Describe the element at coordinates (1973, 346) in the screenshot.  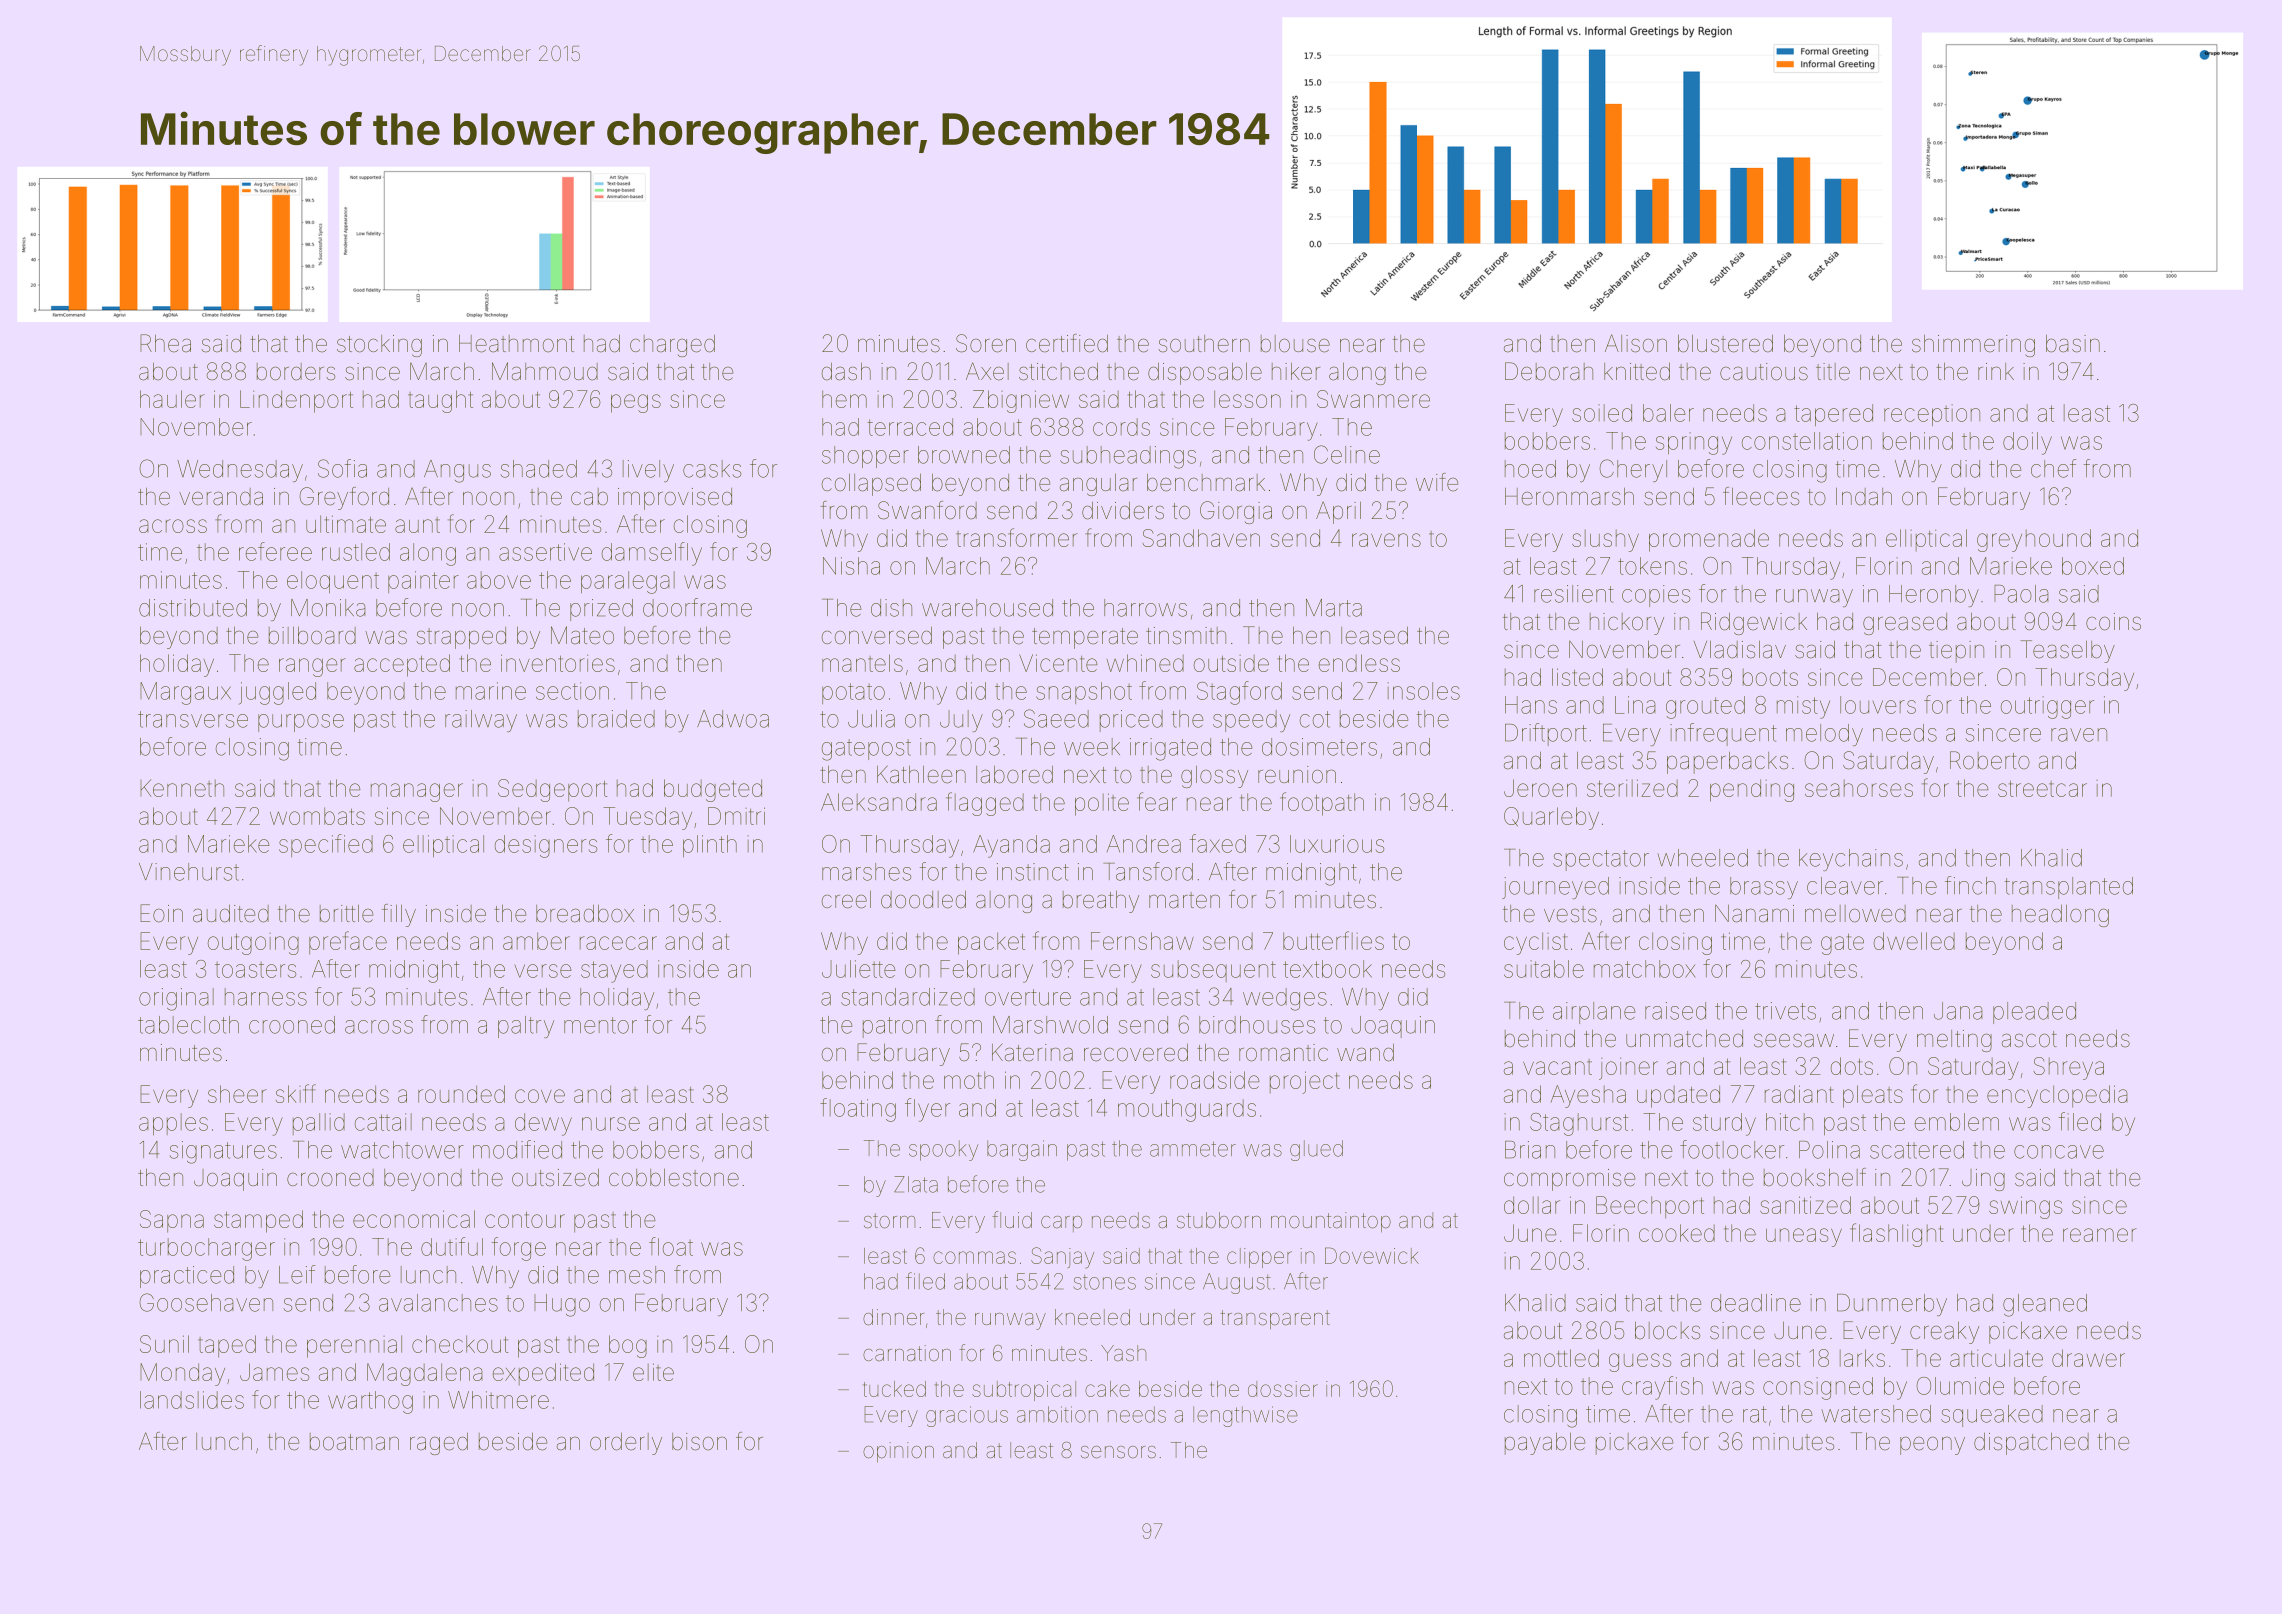
I see `shimmering` at that location.
